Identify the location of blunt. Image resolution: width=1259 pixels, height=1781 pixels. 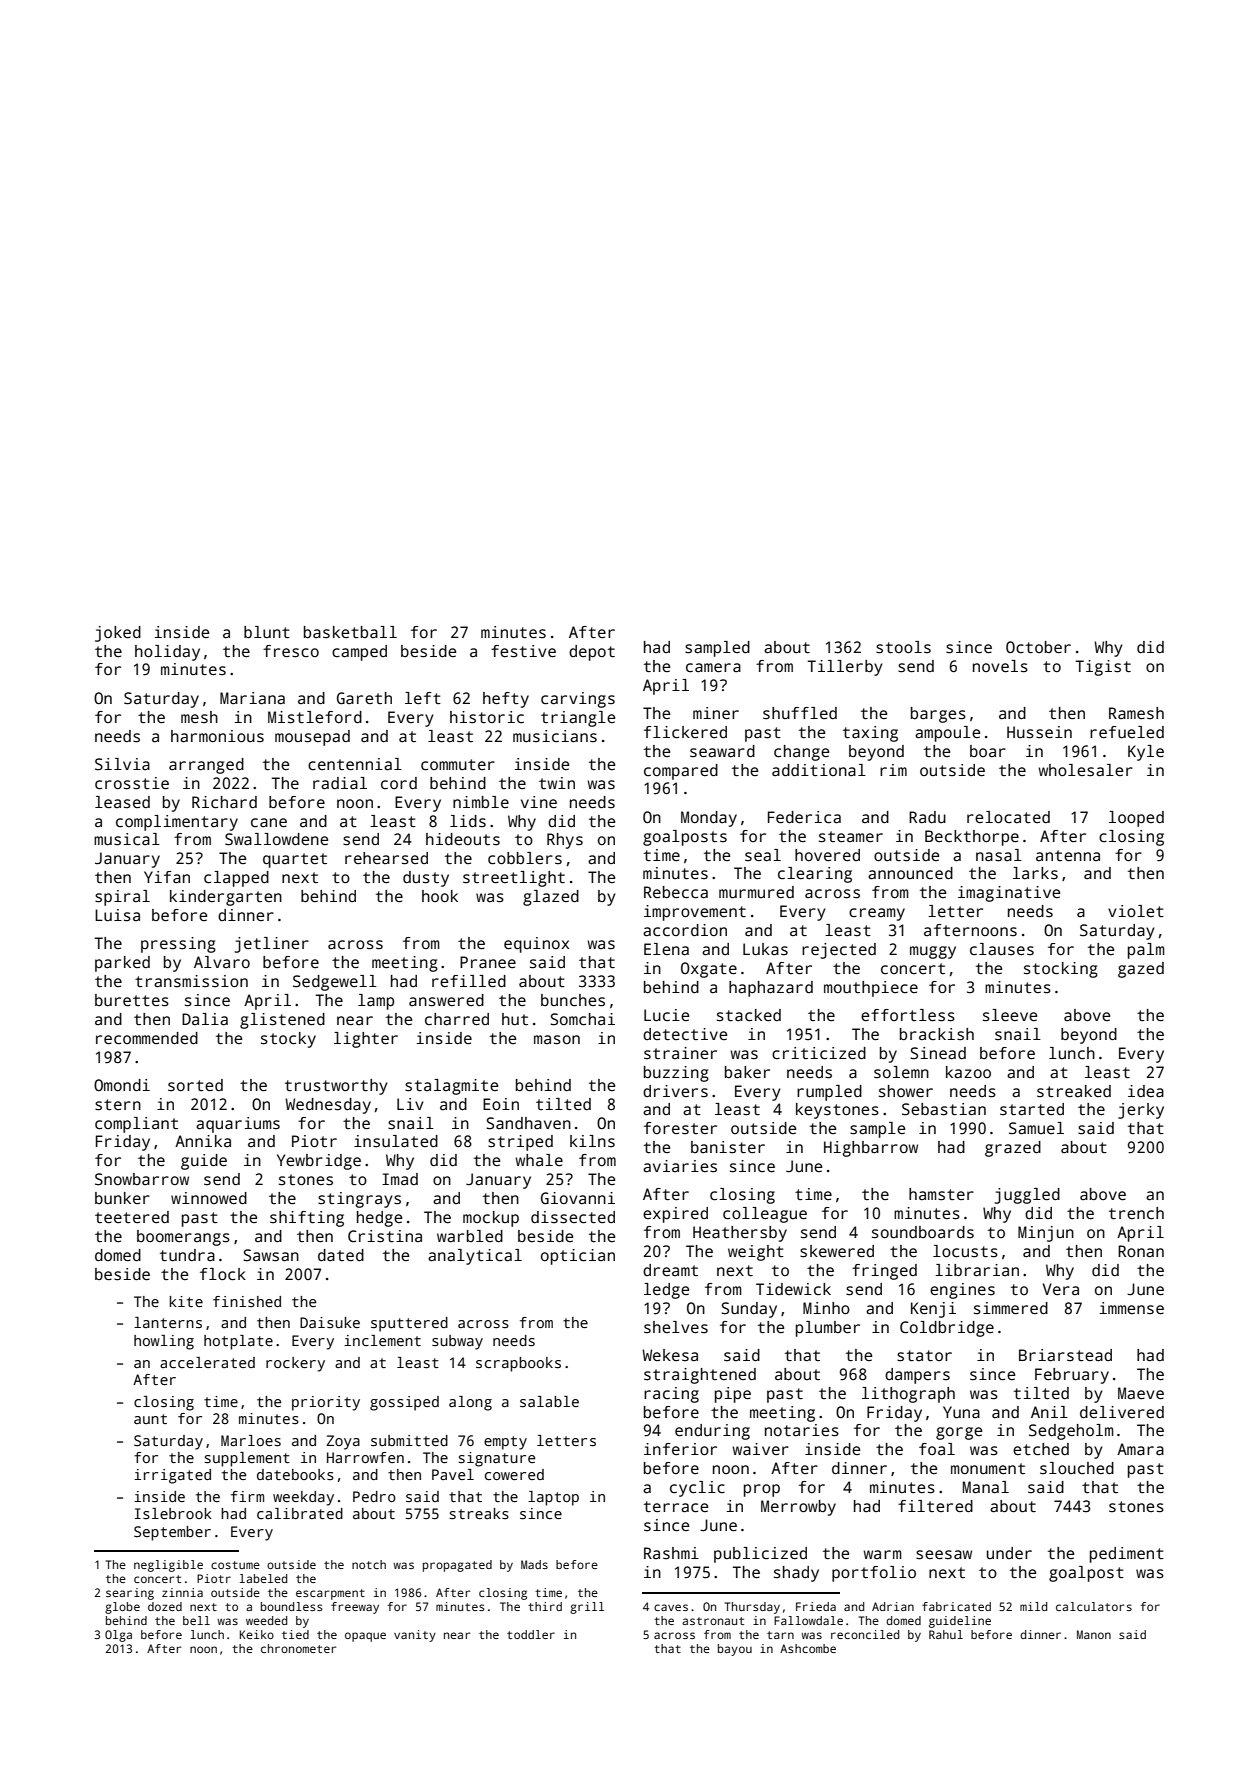
(267, 632).
